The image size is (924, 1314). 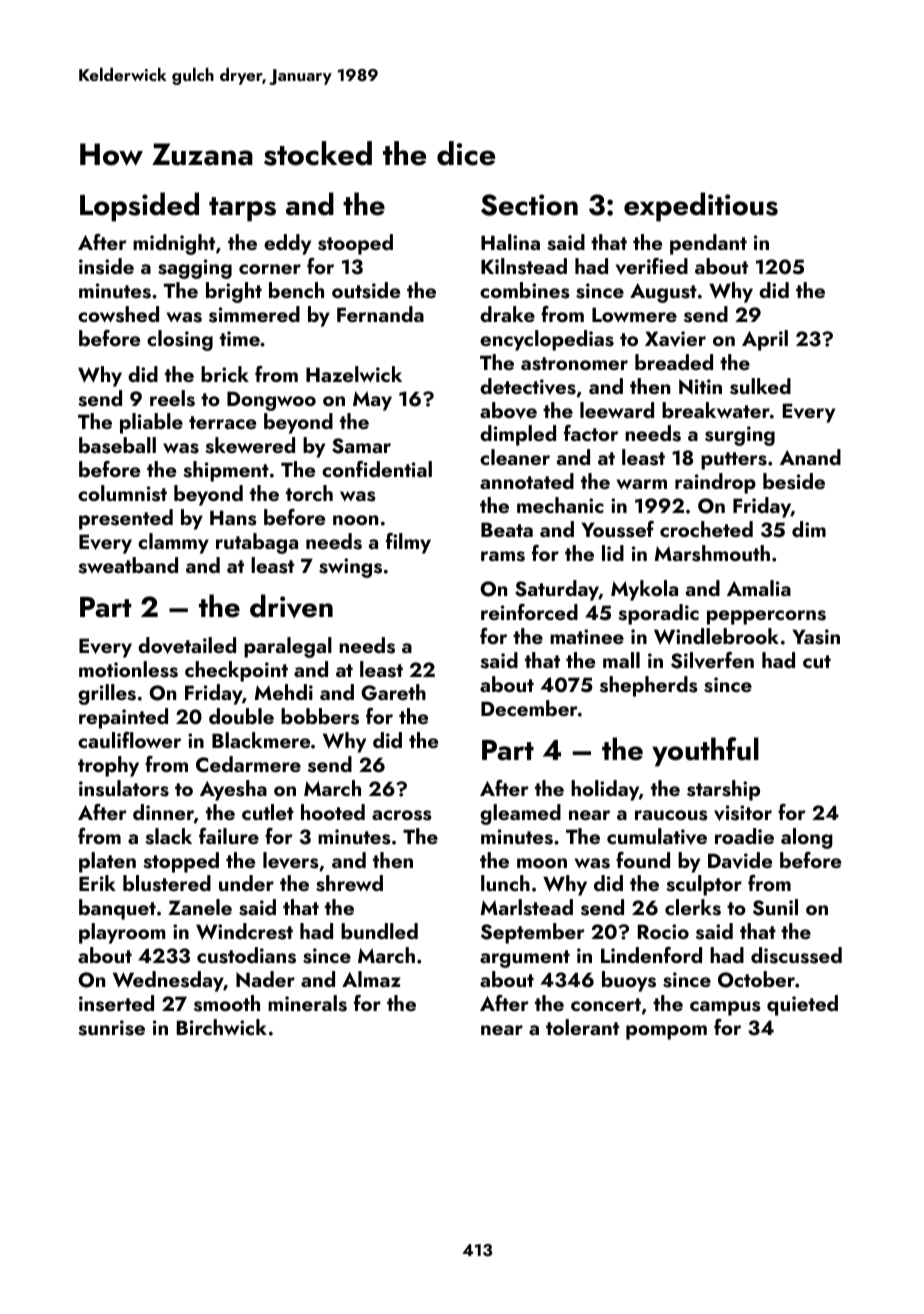 What do you see at coordinates (816, 637) in the image?
I see `Yasin` at bounding box center [816, 637].
